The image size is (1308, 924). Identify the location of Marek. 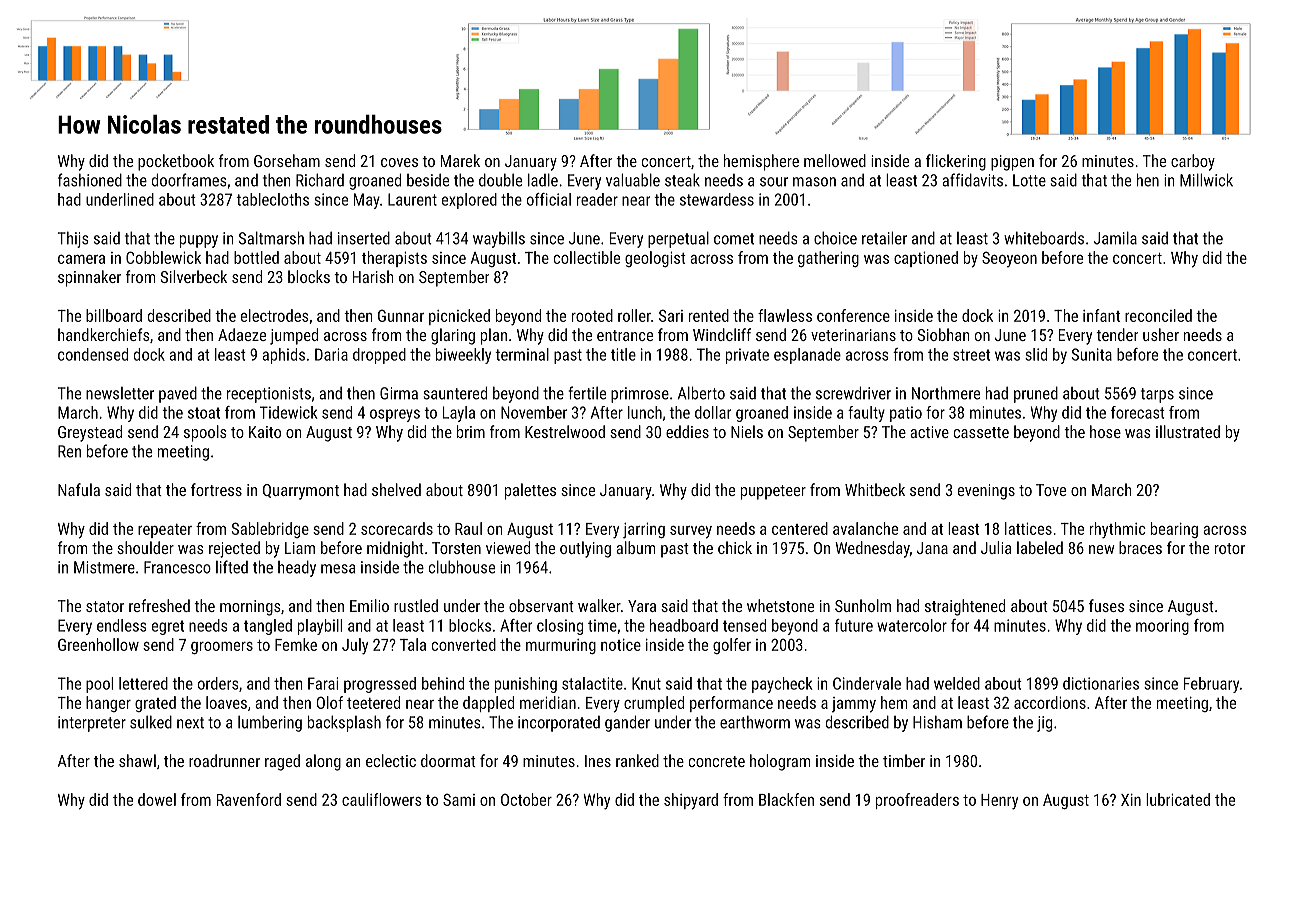
(460, 160).
